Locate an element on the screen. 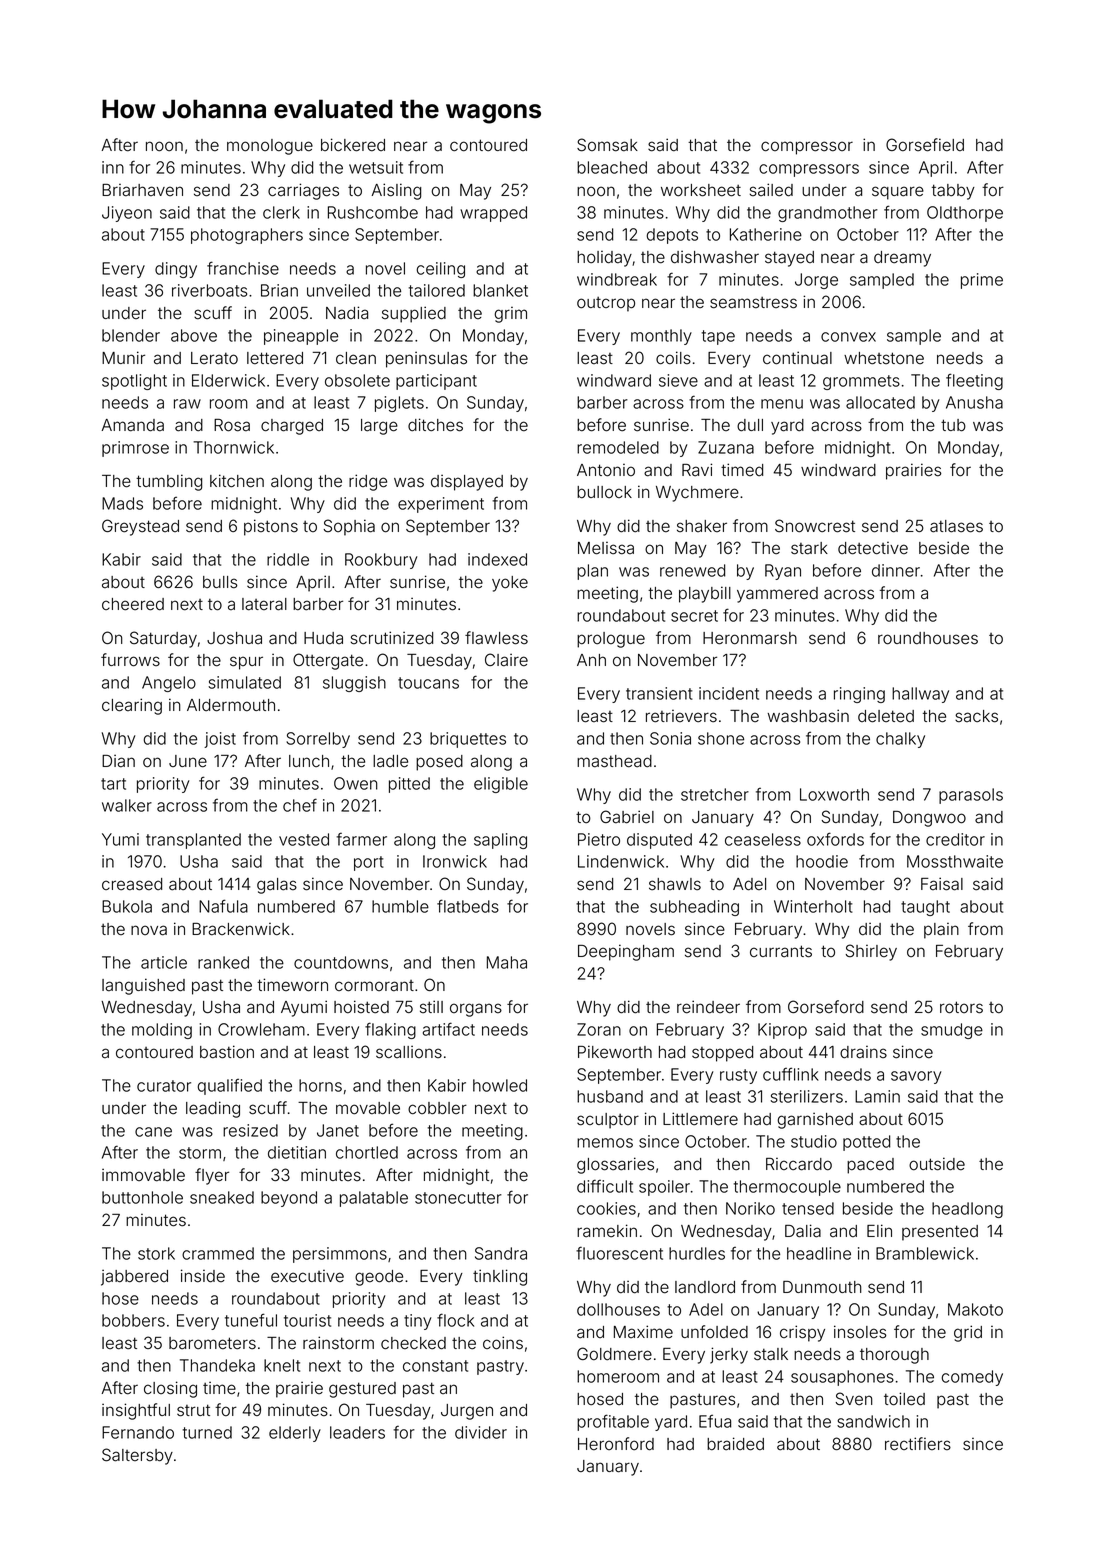 Image resolution: width=1105 pixels, height=1563 pixels. allocated is located at coordinates (880, 402).
